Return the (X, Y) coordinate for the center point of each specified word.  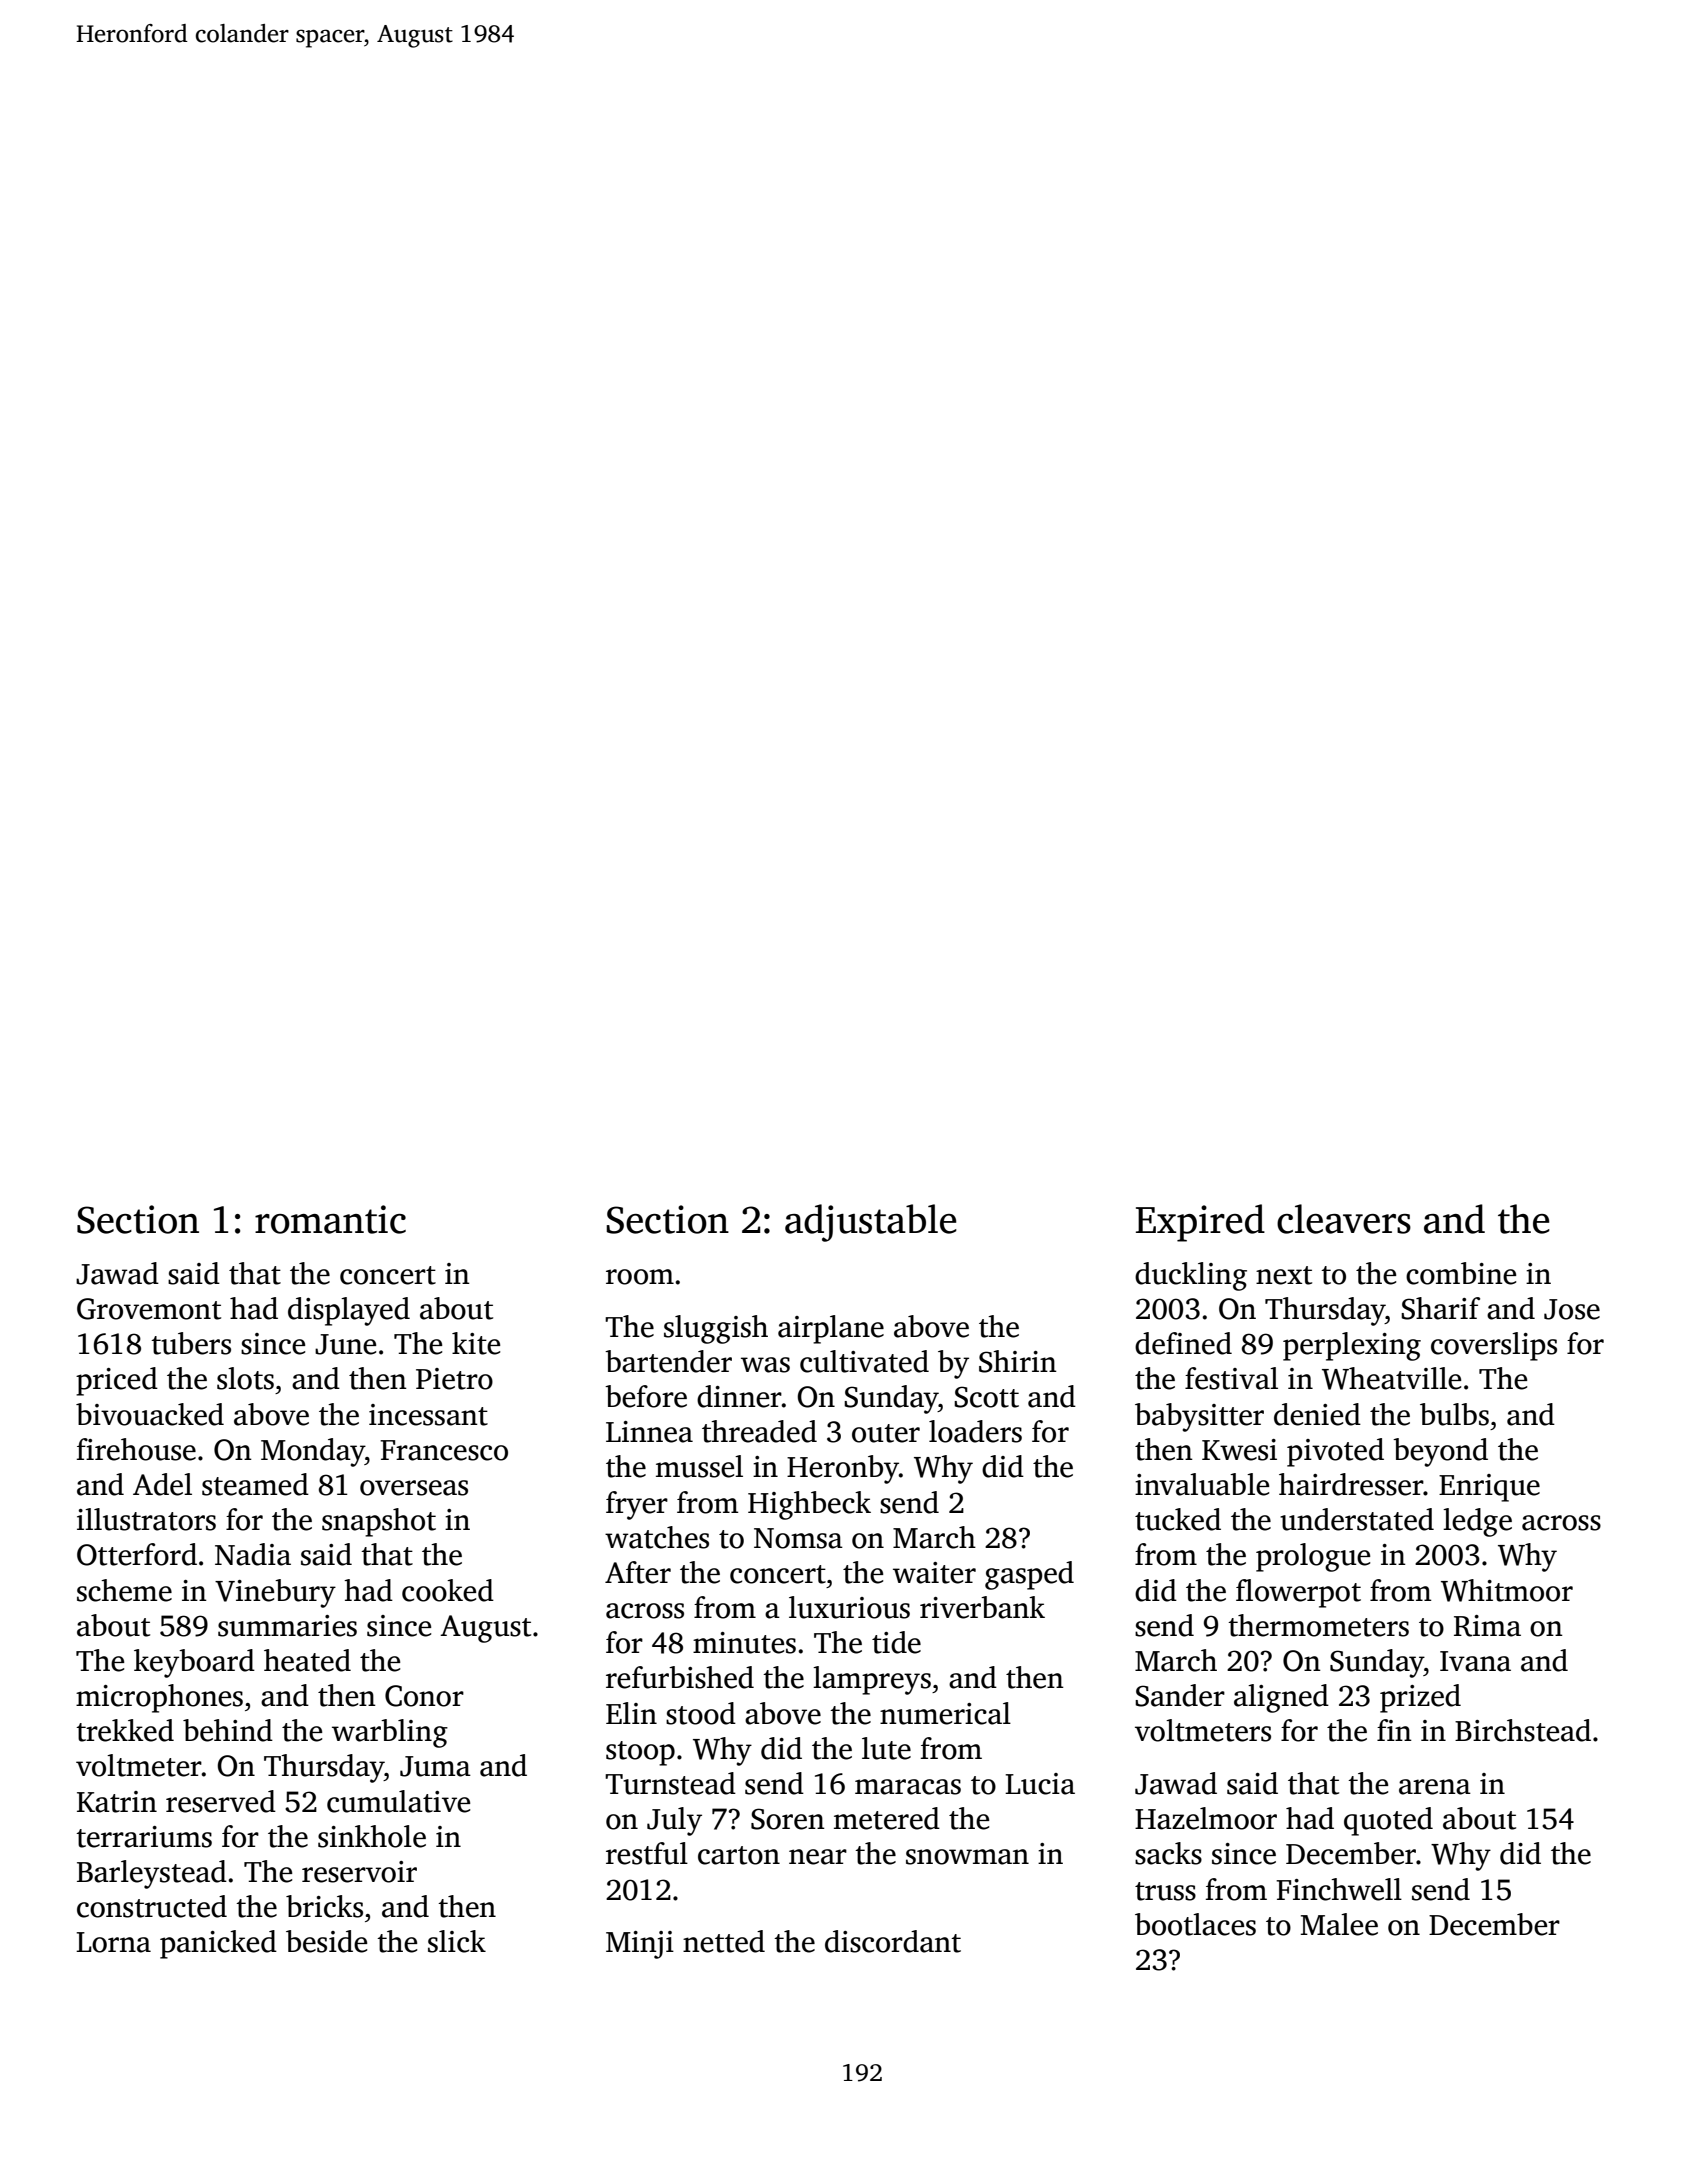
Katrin (117, 1802)
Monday (313, 1452)
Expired (1200, 1223)
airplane (831, 1329)
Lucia (1040, 1784)
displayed (349, 1311)
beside (326, 1941)
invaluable (1202, 1484)
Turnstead (670, 1783)
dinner (739, 1396)
